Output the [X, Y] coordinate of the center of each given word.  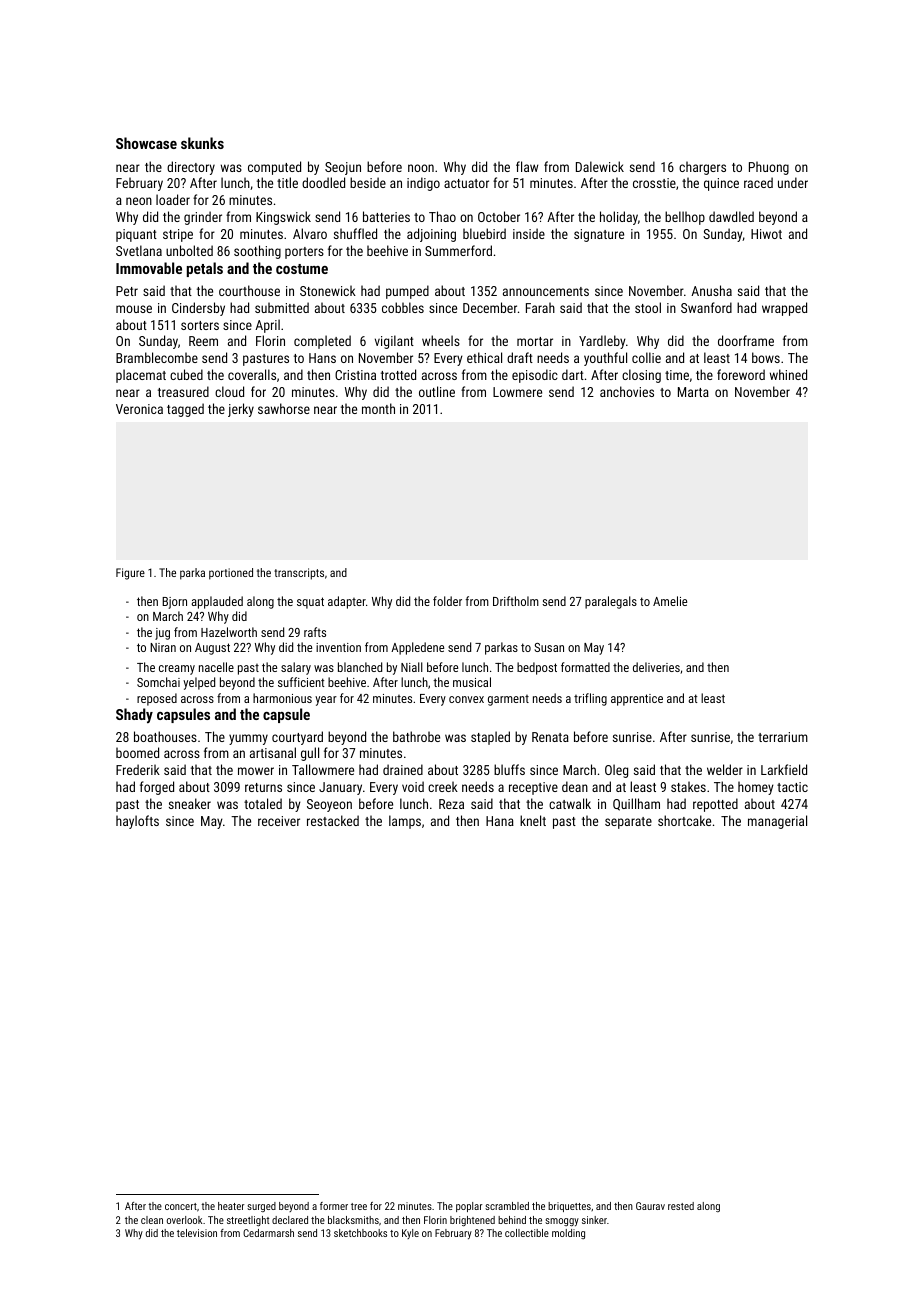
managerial [777, 822]
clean [152, 1220]
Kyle [410, 1234]
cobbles [403, 307]
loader [173, 199]
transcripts [299, 574]
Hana [500, 821]
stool [648, 307]
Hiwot [766, 234]
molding [568, 1234]
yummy [248, 739]
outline [437, 391]
